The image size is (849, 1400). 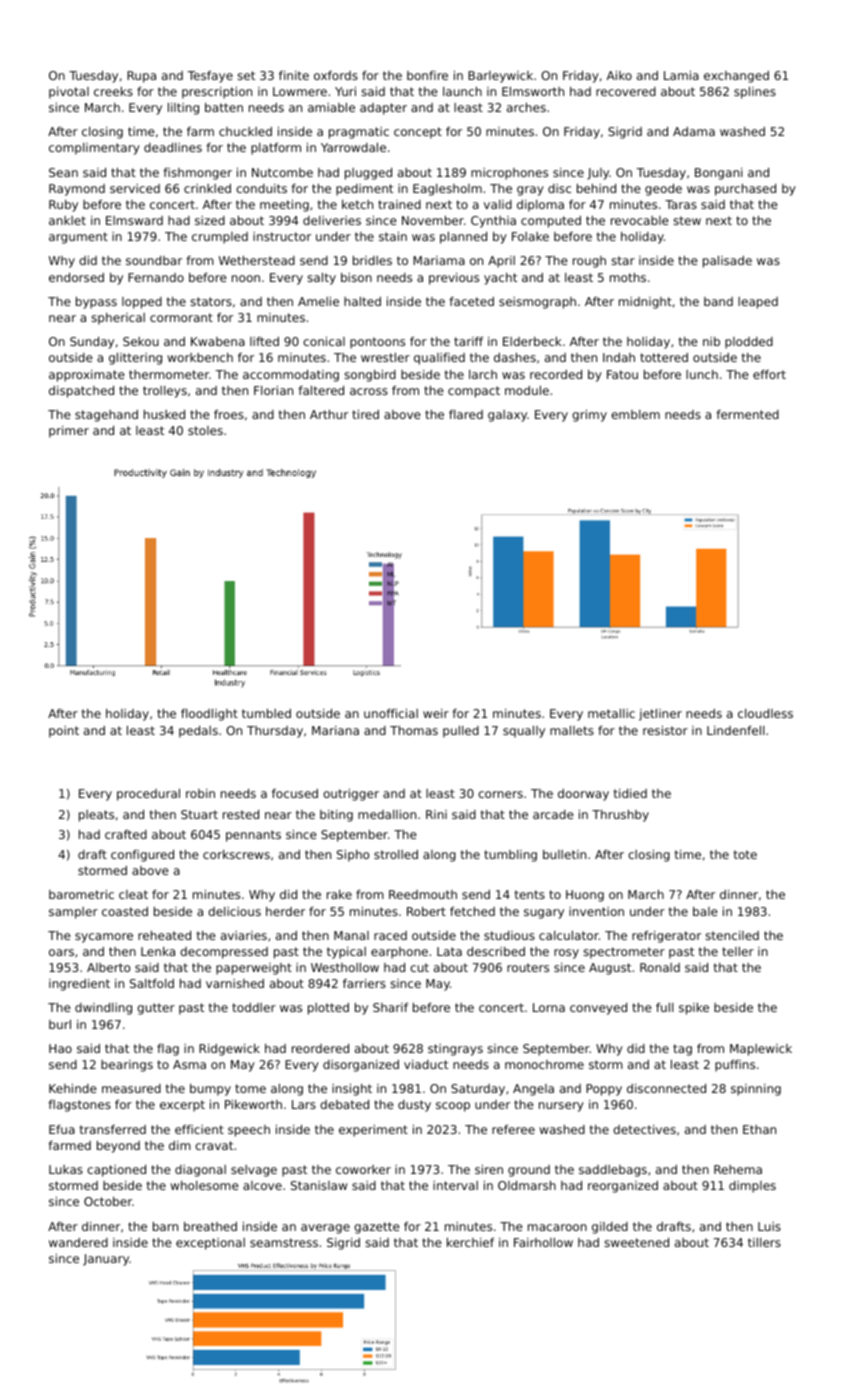 I want to click on Ruby, so click(x=63, y=206).
